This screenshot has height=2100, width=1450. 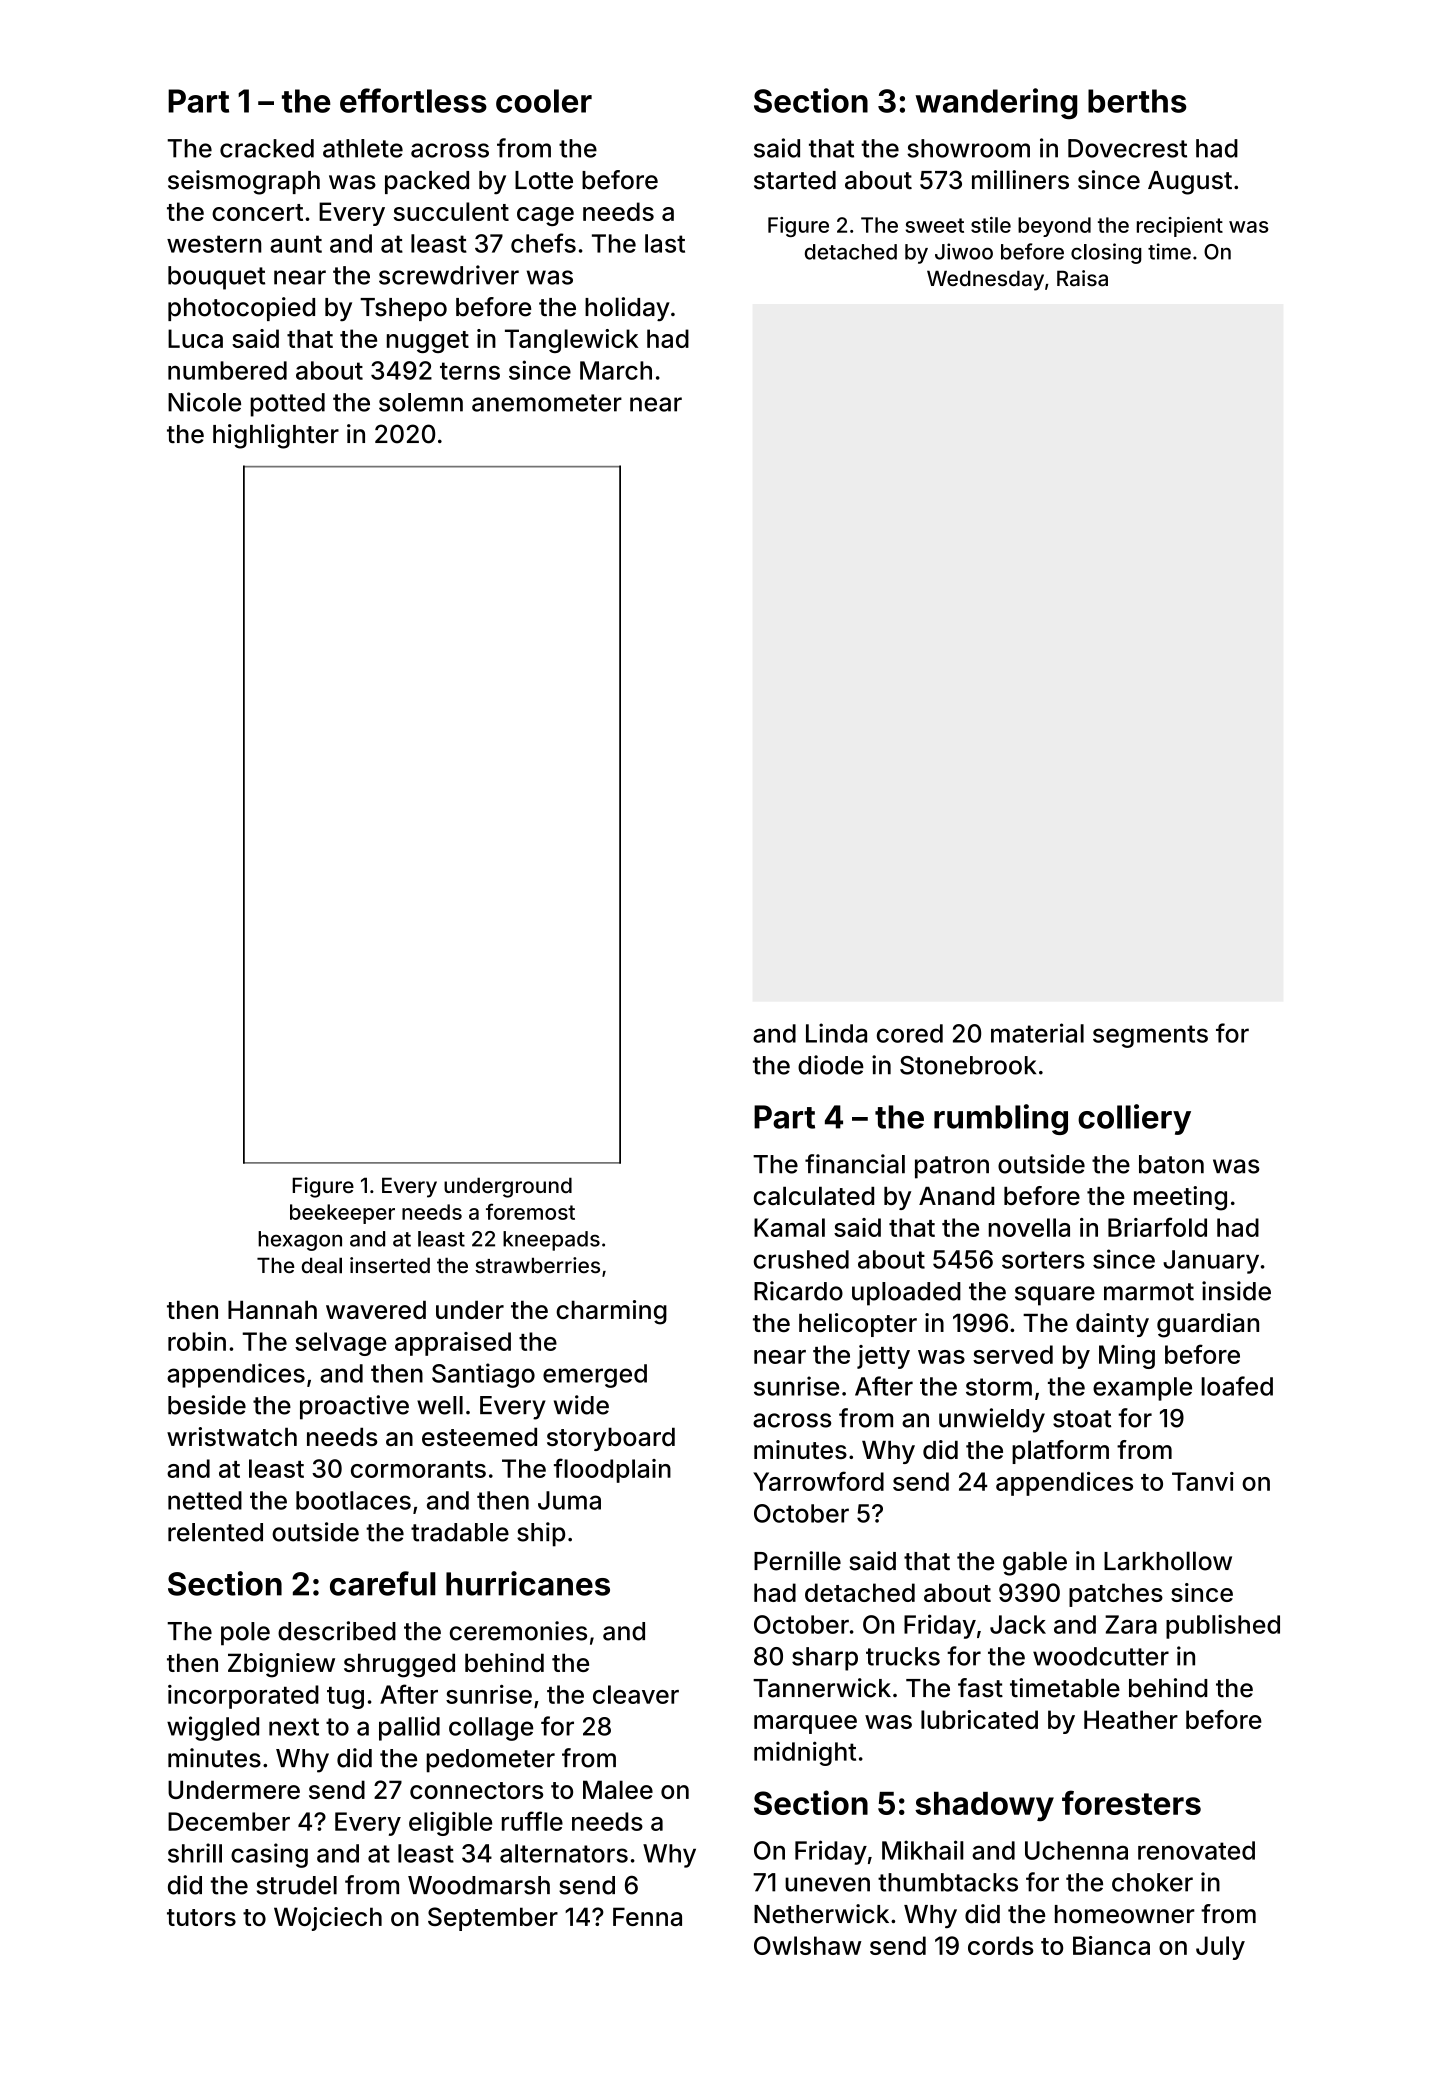 What do you see at coordinates (413, 100) in the screenshot?
I see `effortless` at bounding box center [413, 100].
